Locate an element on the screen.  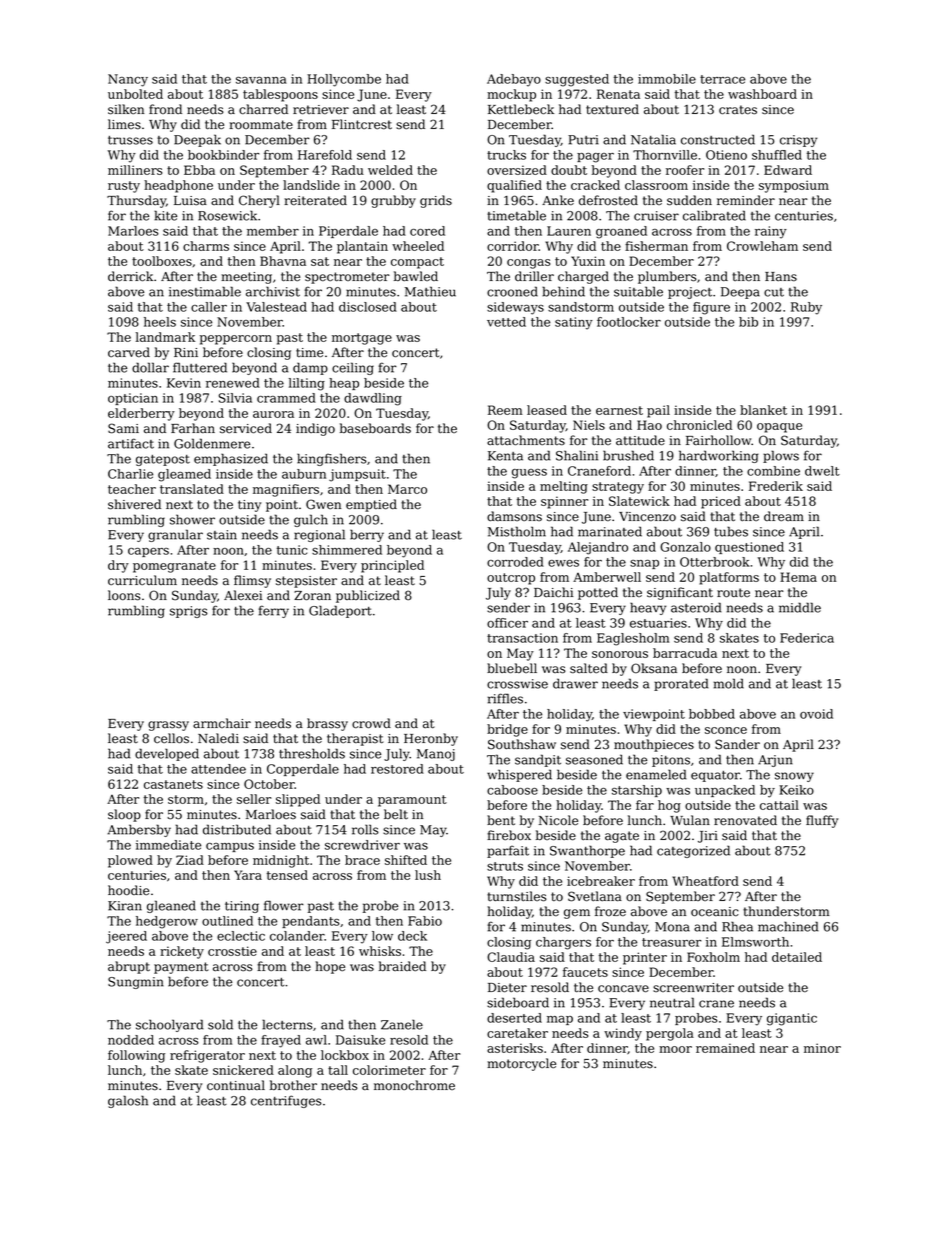
motorcycle is located at coordinates (521, 1064).
